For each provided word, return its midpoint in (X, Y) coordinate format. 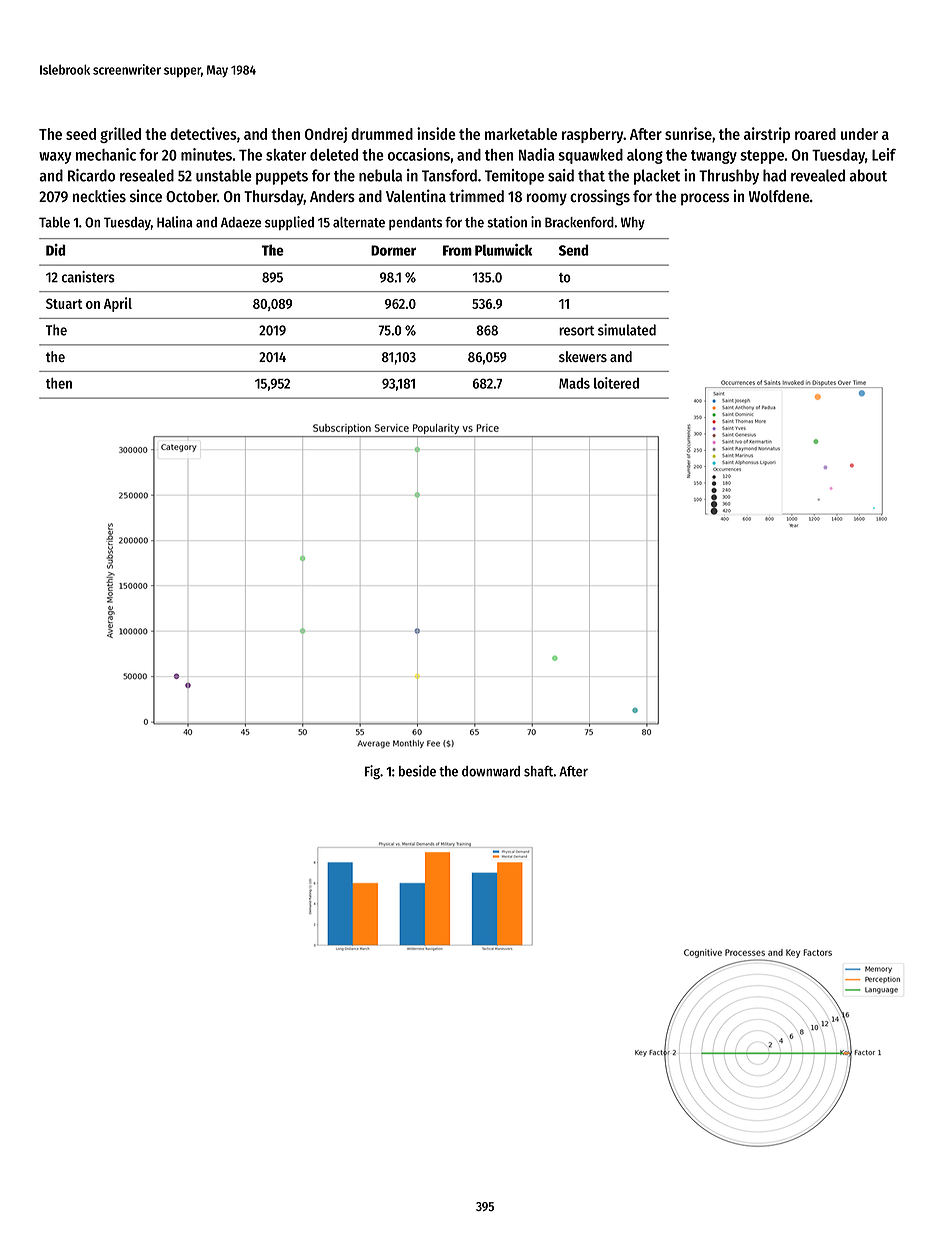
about (868, 175)
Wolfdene (779, 196)
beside (417, 771)
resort (577, 331)
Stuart (64, 303)
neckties (99, 195)
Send (573, 250)
